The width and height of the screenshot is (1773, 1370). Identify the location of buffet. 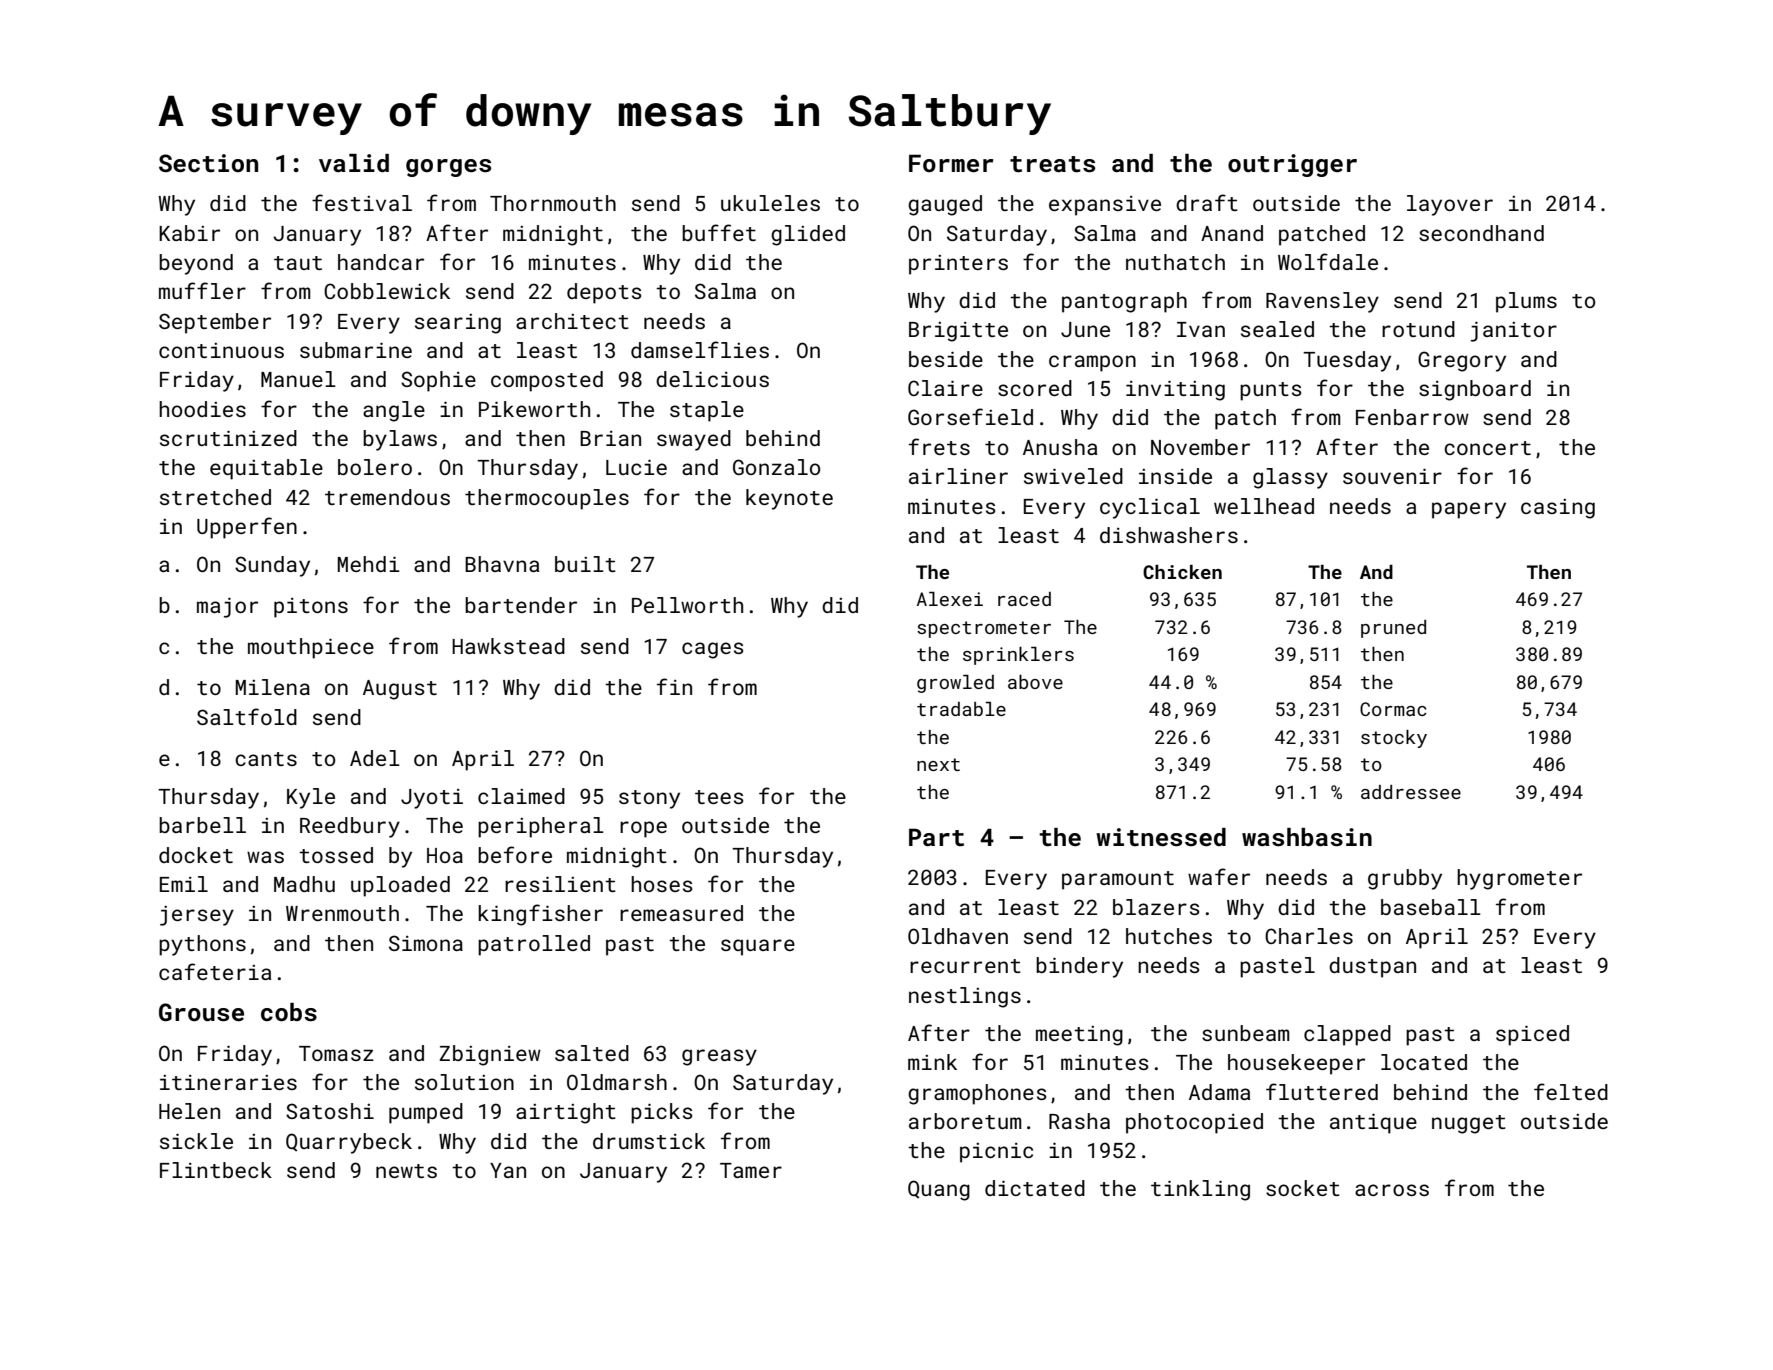
(719, 232).
